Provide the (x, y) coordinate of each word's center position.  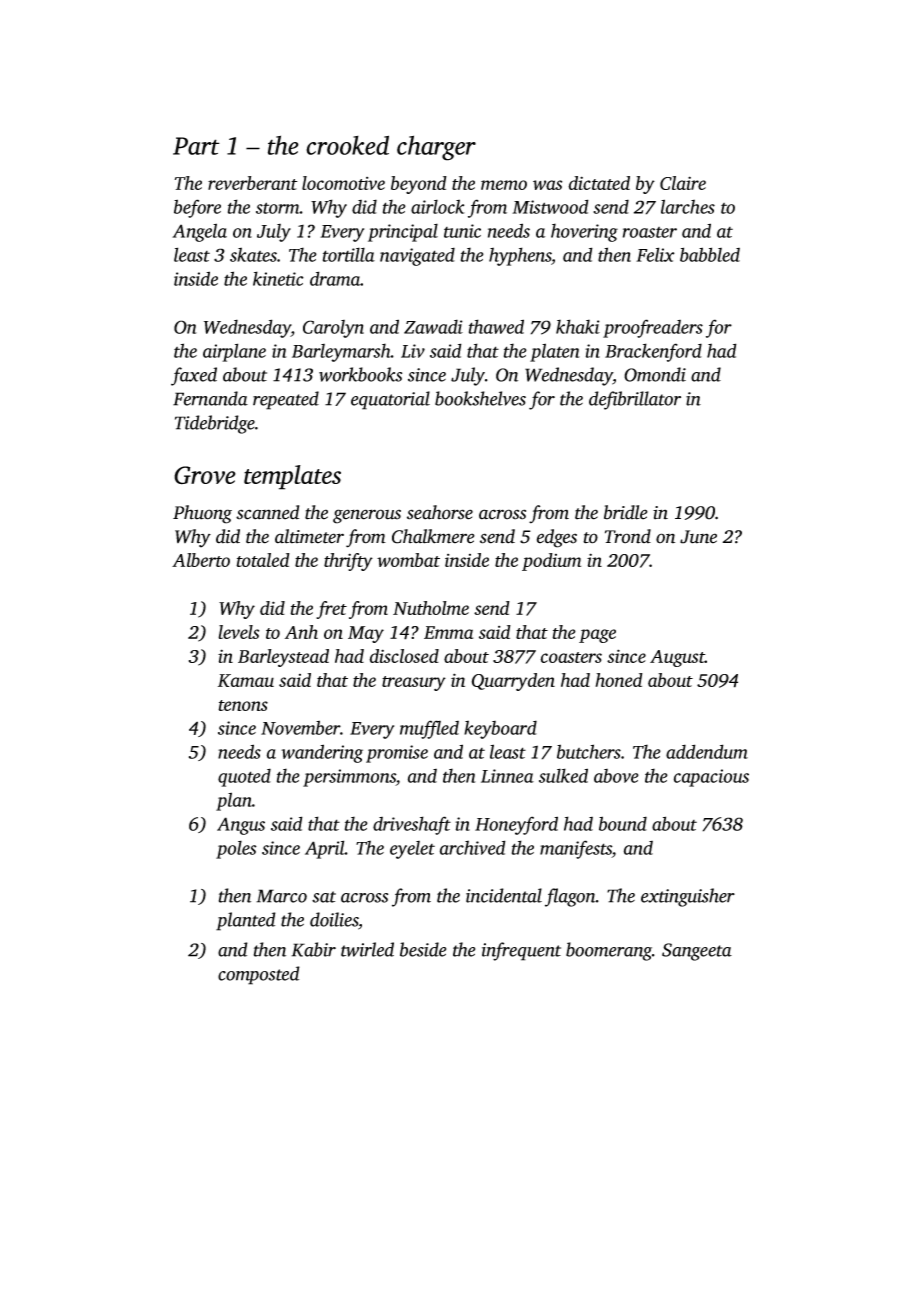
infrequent (521, 951)
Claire (683, 183)
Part (196, 146)
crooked (347, 145)
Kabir (313, 949)
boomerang (609, 951)
